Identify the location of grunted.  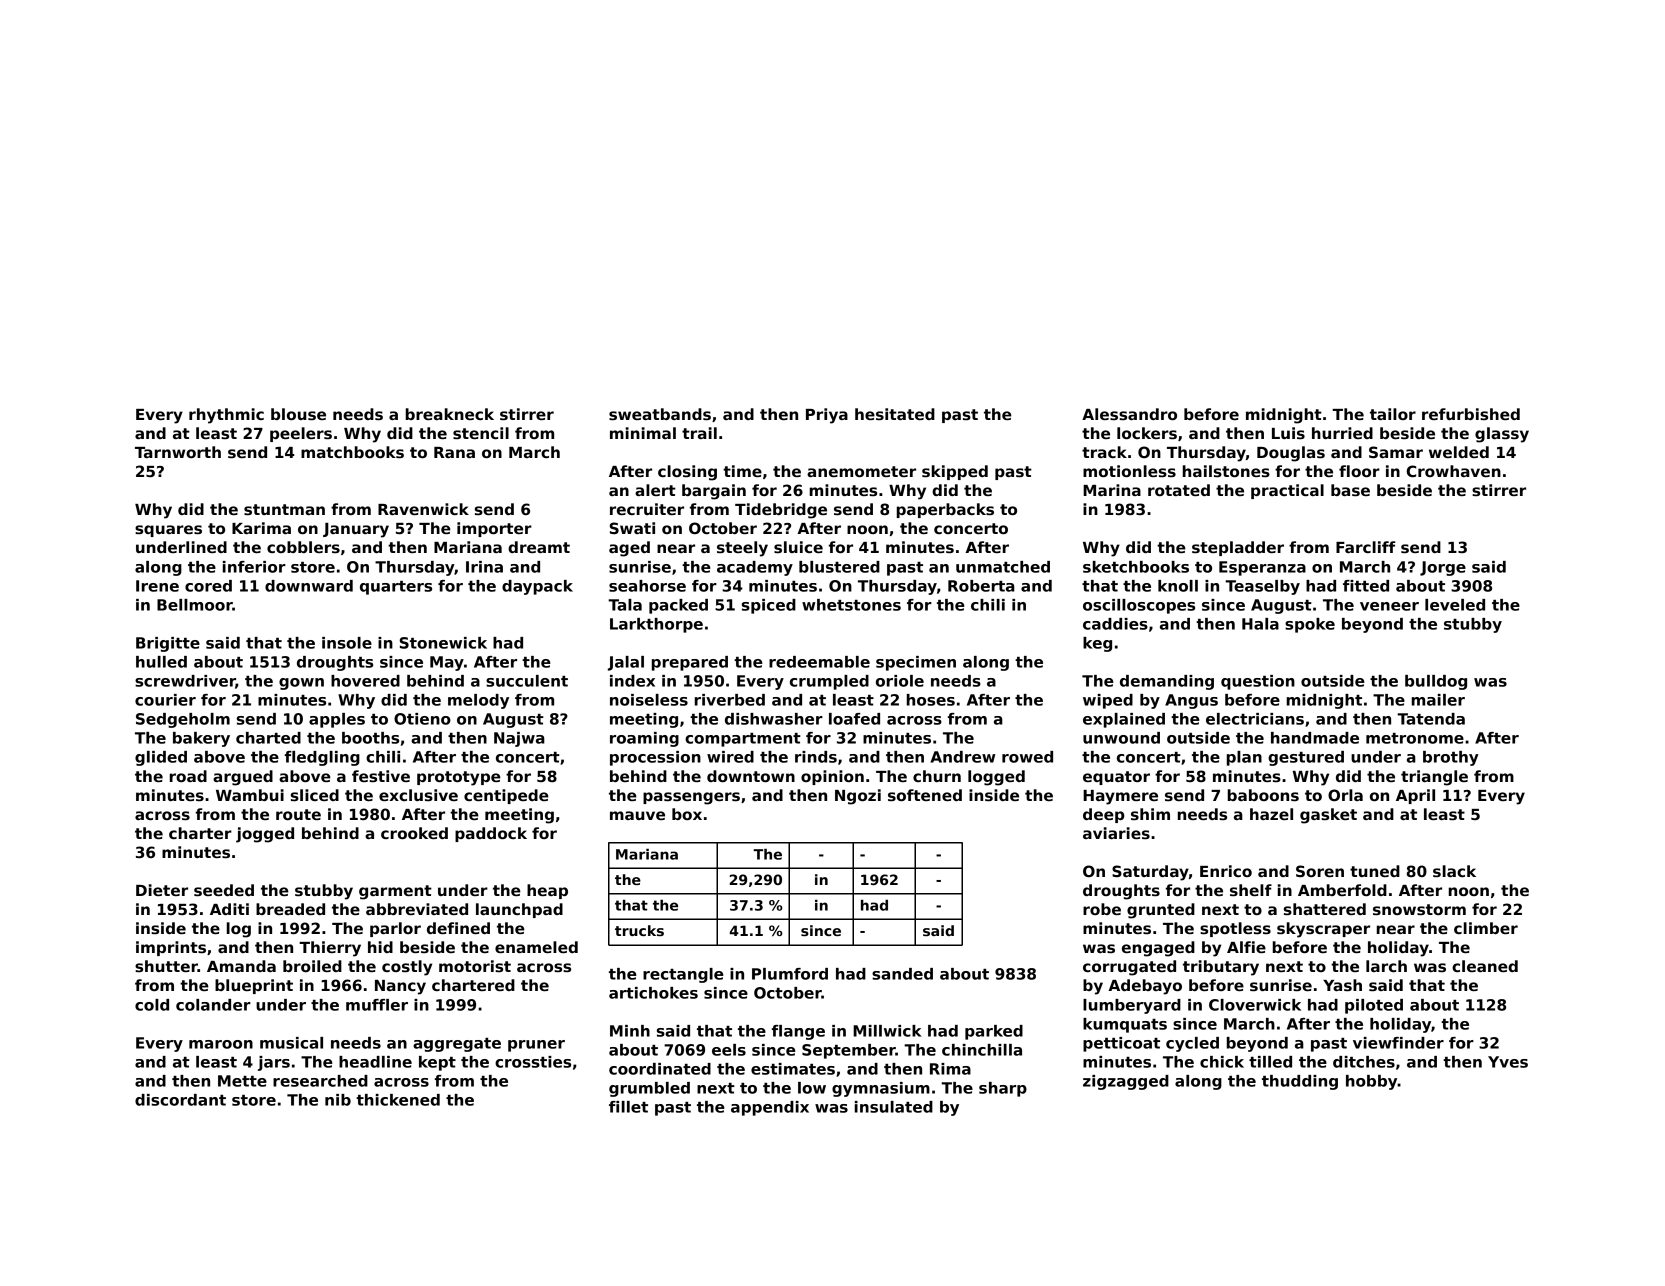
(1161, 911).
